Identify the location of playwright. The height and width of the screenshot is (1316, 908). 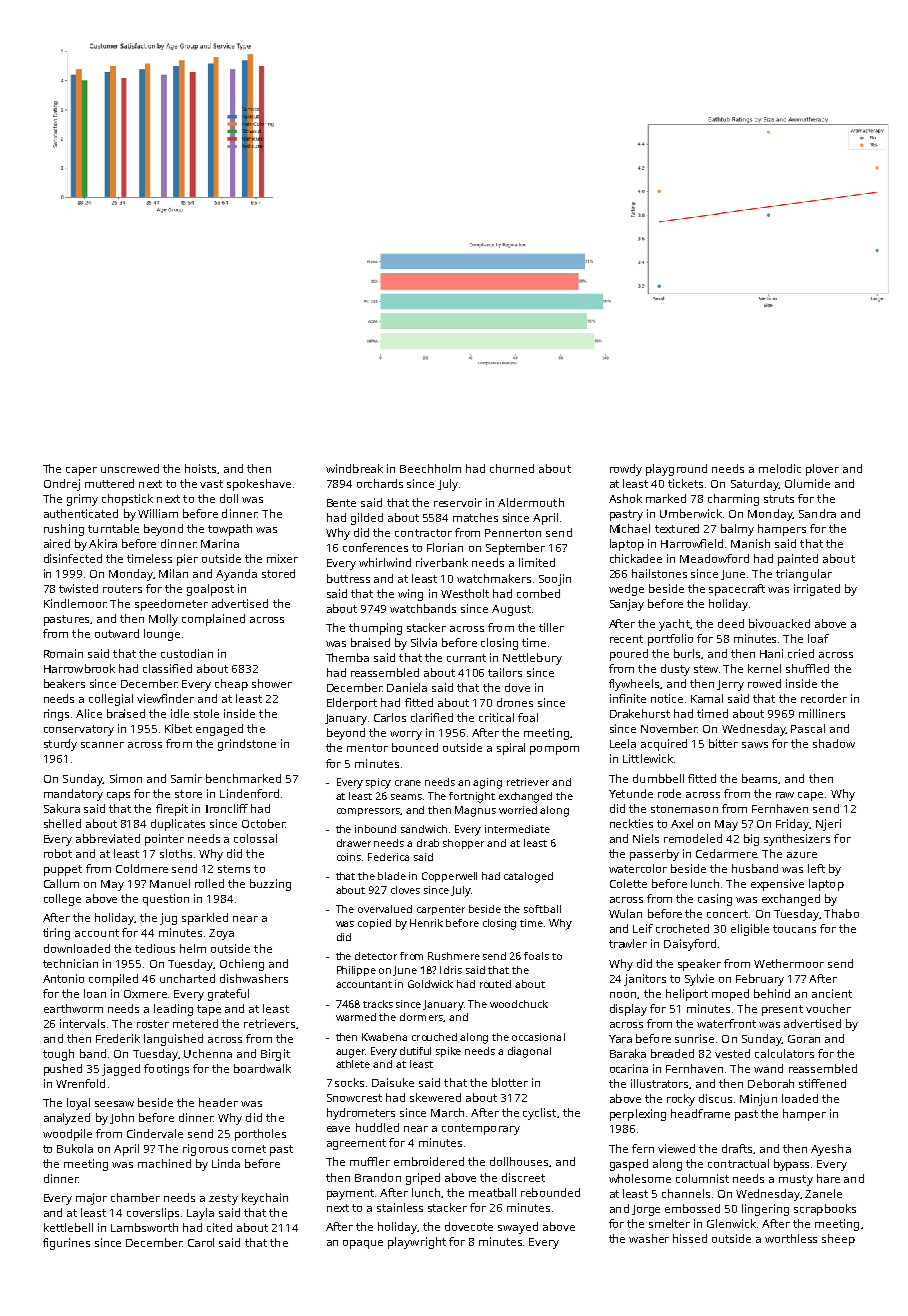
(417, 1243).
